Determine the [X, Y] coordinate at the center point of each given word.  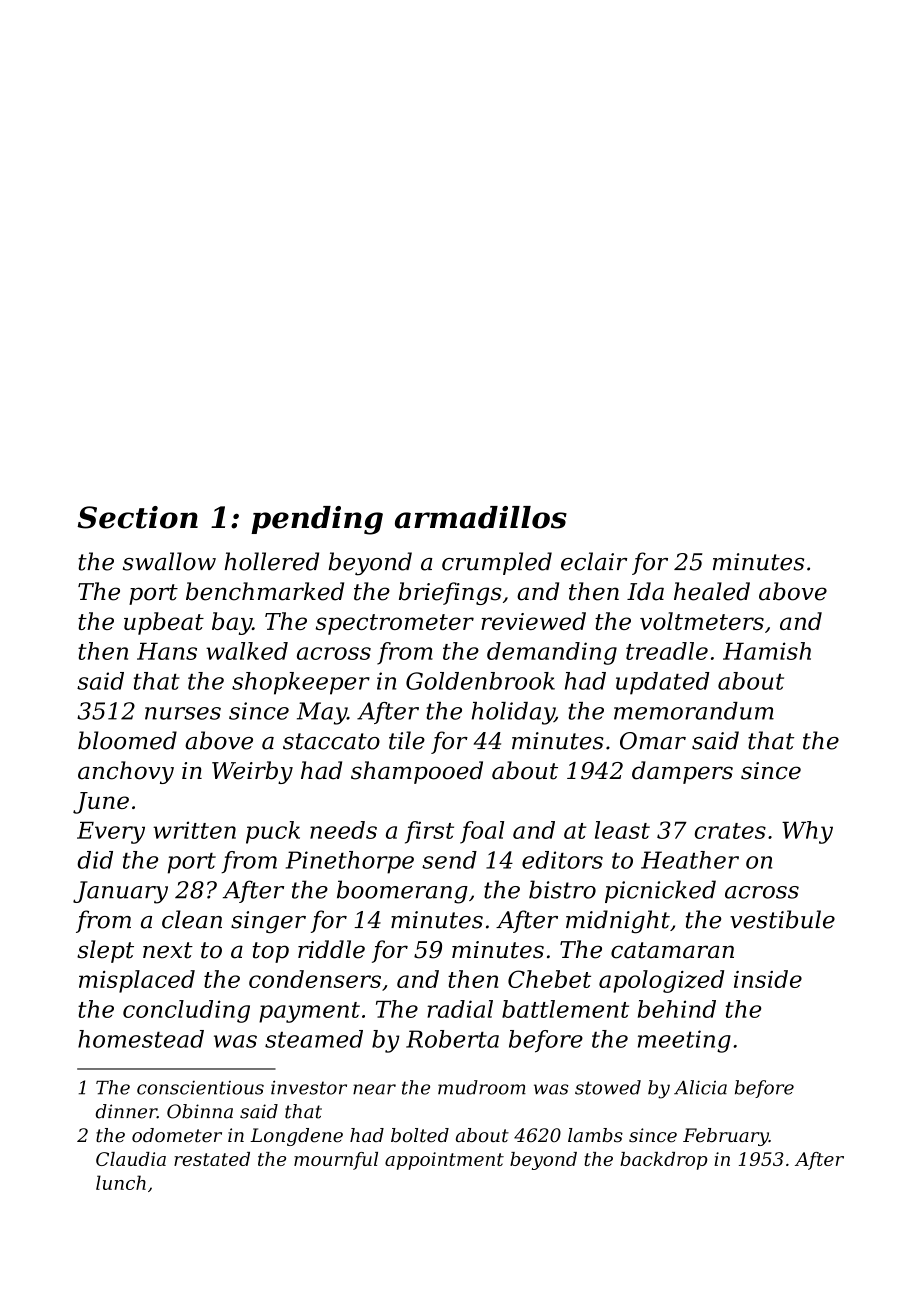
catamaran [672, 950]
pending [317, 520]
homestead [141, 1039]
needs [343, 830]
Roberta [452, 1039]
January [120, 892]
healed [712, 591]
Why [807, 832]
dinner [126, 1111]
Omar [653, 741]
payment [309, 1012]
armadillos [481, 517]
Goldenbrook [480, 681]
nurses [183, 713]
